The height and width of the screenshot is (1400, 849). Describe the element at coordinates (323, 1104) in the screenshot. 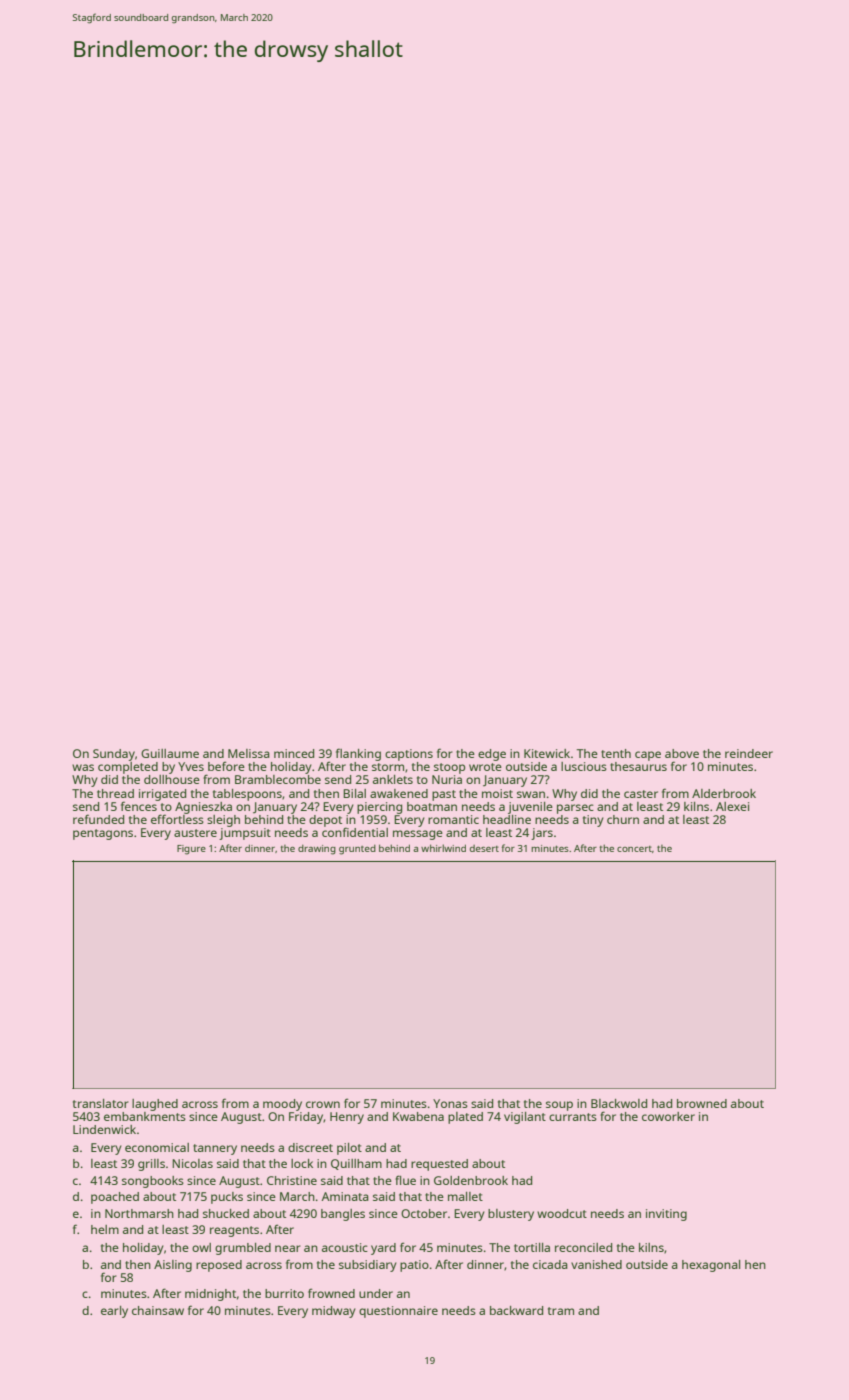

I see `crown` at that location.
